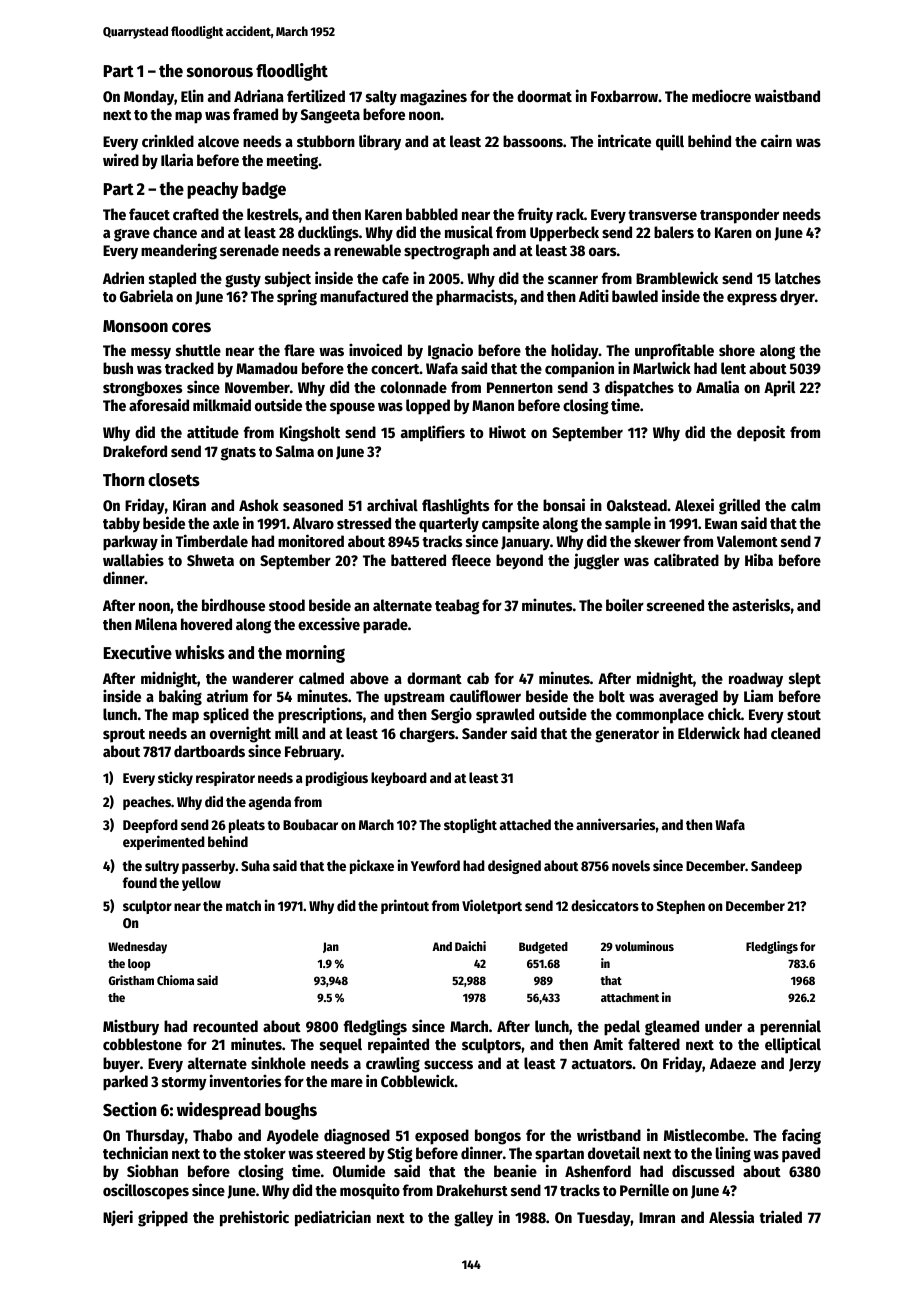  What do you see at coordinates (688, 698) in the document?
I see `averaged` at bounding box center [688, 698].
